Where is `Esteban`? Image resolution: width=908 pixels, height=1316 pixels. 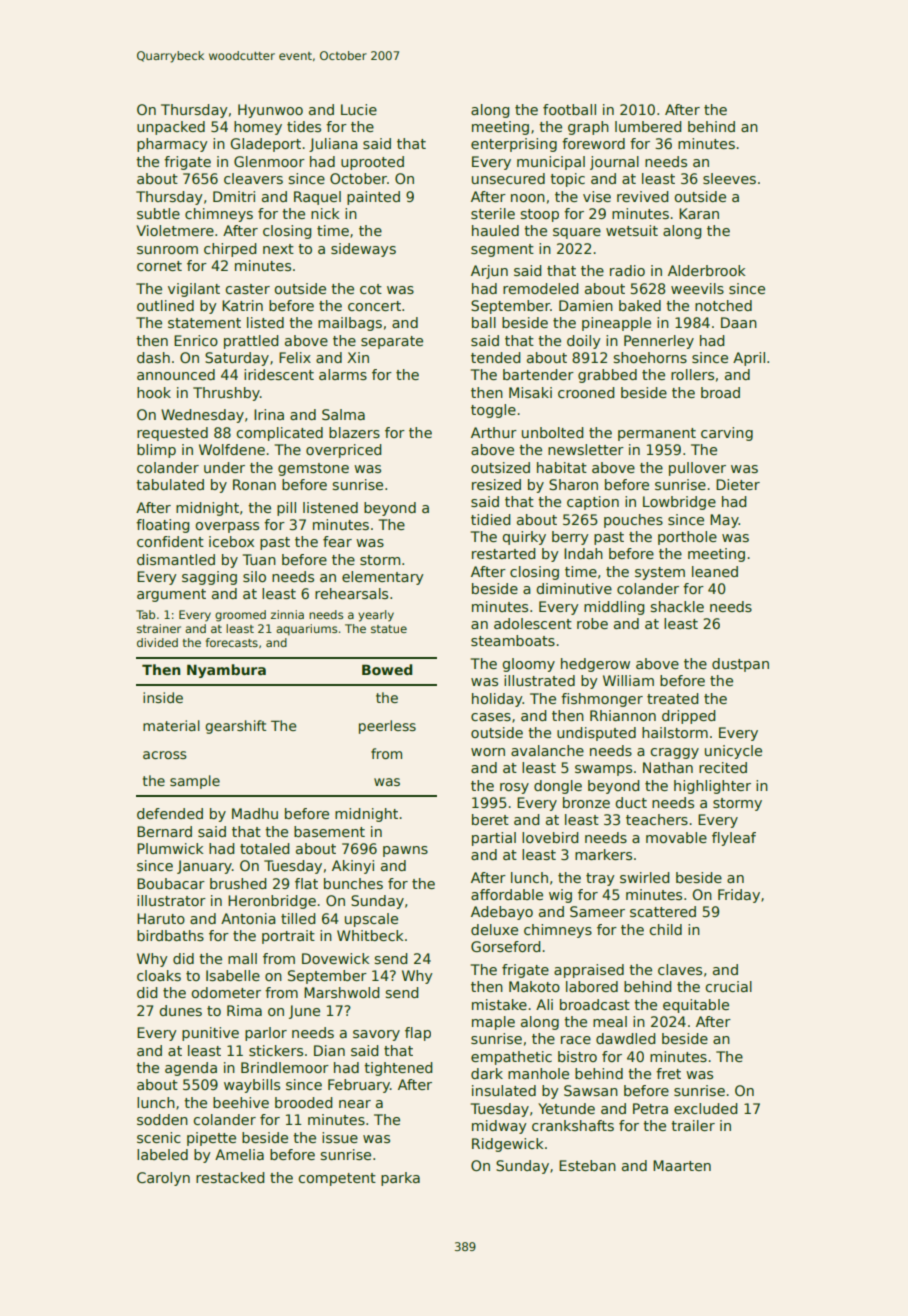
Esteban is located at coordinates (587, 1165).
